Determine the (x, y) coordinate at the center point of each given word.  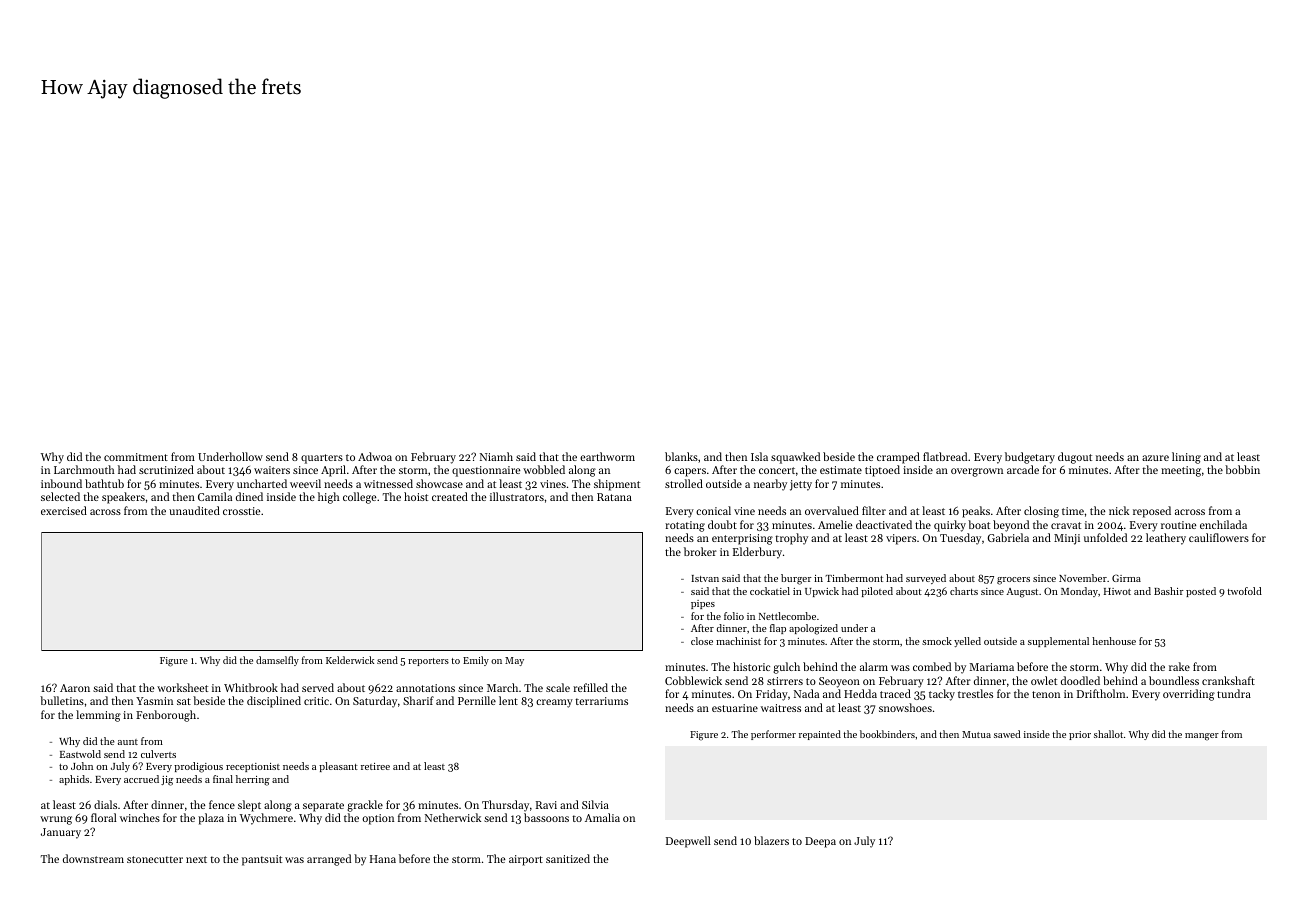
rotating (685, 526)
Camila (215, 496)
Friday (772, 695)
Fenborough (166, 716)
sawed (1007, 734)
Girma (1126, 578)
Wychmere (266, 819)
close (702, 641)
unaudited (194, 510)
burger (796, 579)
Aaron (75, 688)
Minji (1067, 539)
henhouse (1114, 641)
